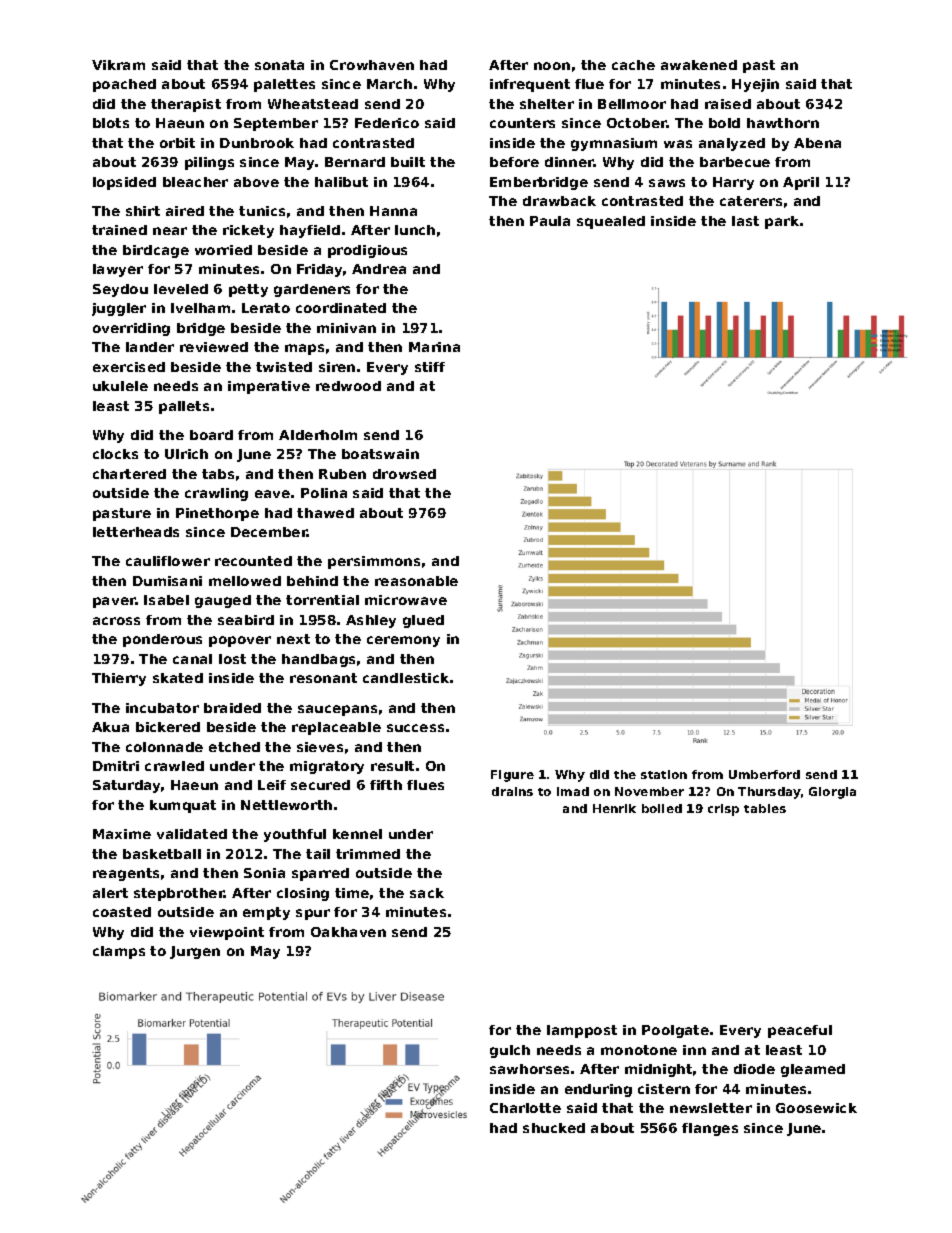 This page has height=1233, width=952. Describe the element at coordinates (184, 407) in the page. I see `pallets` at that location.
